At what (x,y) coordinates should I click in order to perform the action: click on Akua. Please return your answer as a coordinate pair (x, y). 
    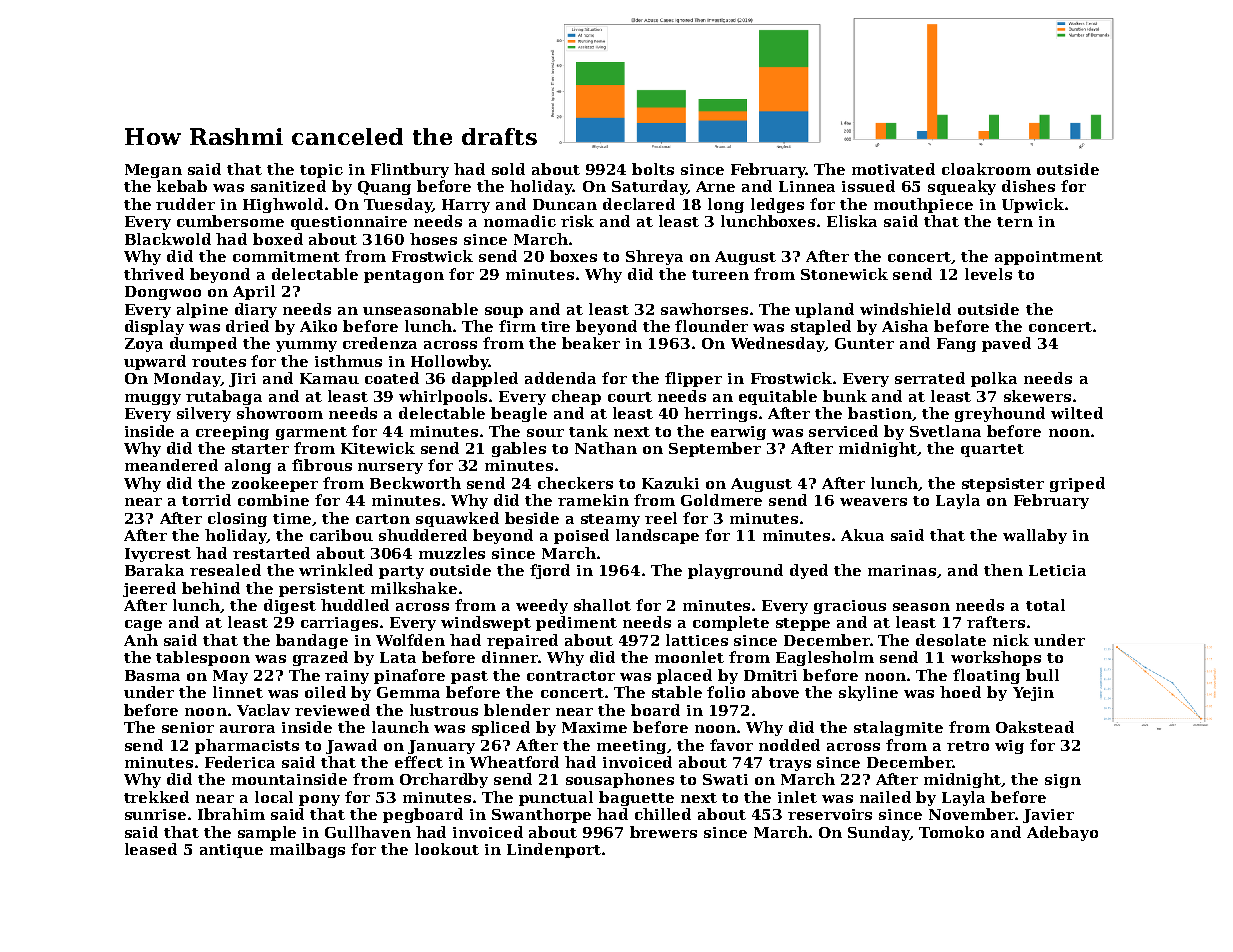
    Looking at the image, I should click on (862, 535).
